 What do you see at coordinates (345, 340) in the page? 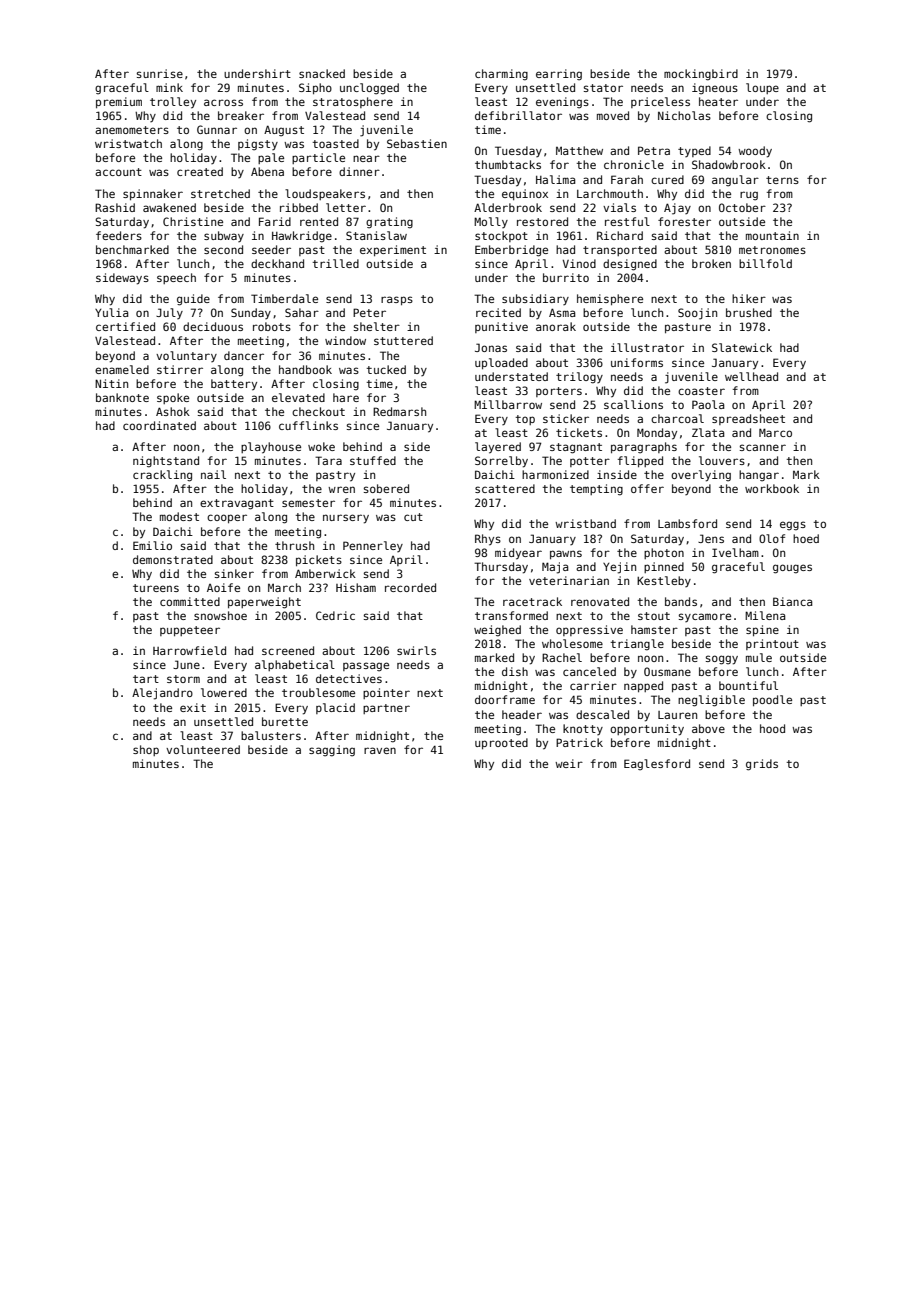
I see `window` at bounding box center [345, 340].
